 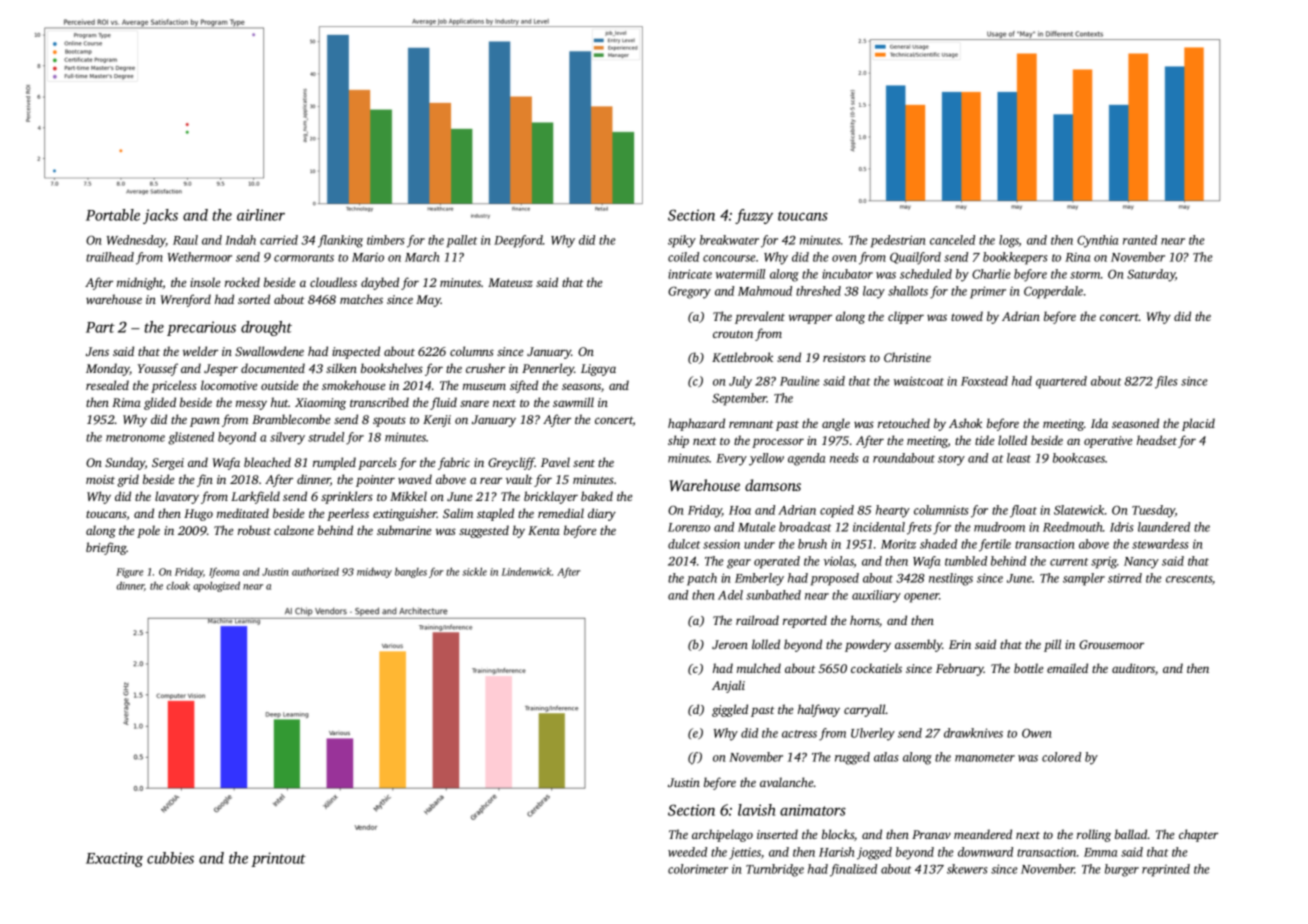 I want to click on ranted, so click(x=1140, y=240).
